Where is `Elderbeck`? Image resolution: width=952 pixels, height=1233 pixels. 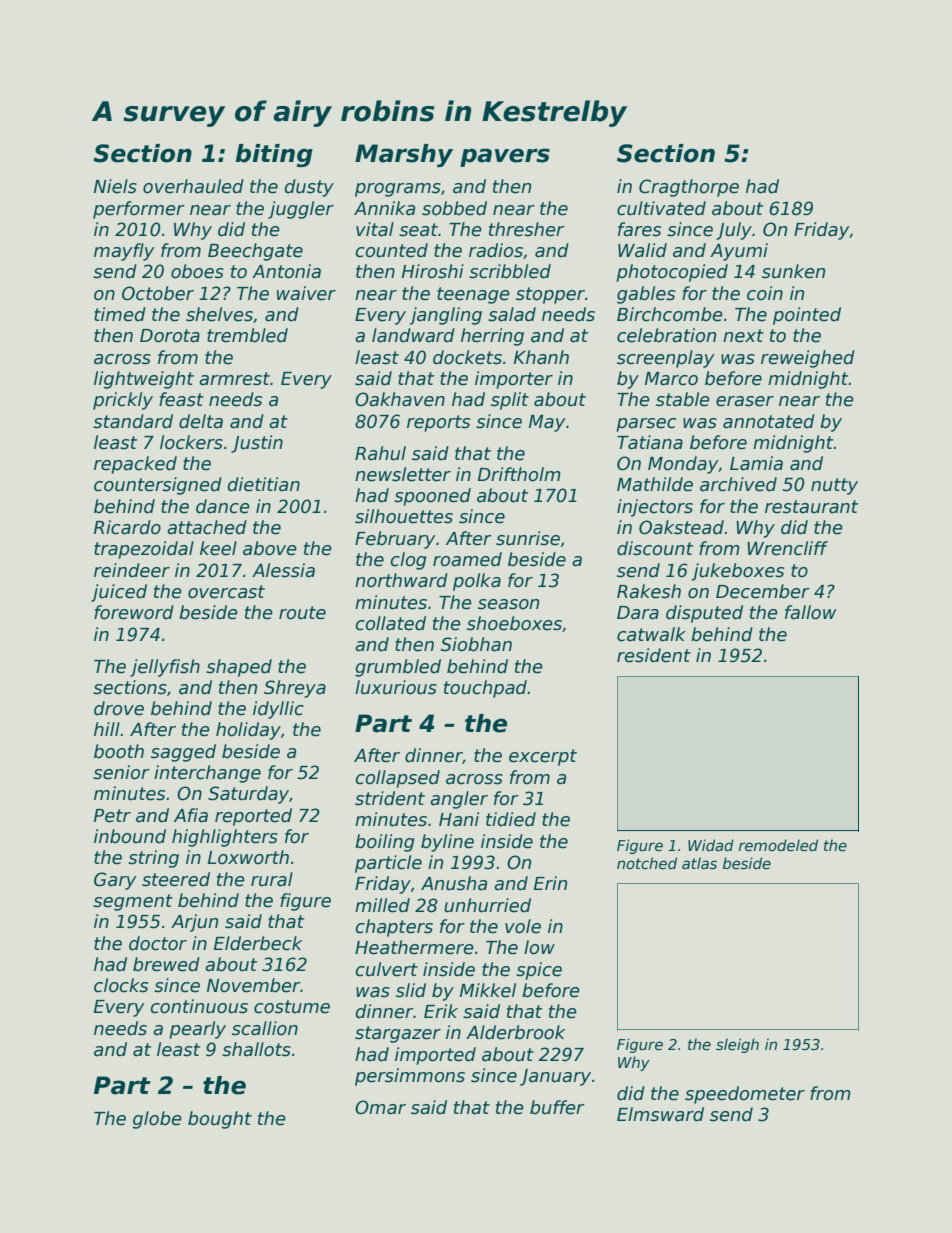 Elderbeck is located at coordinates (258, 943).
